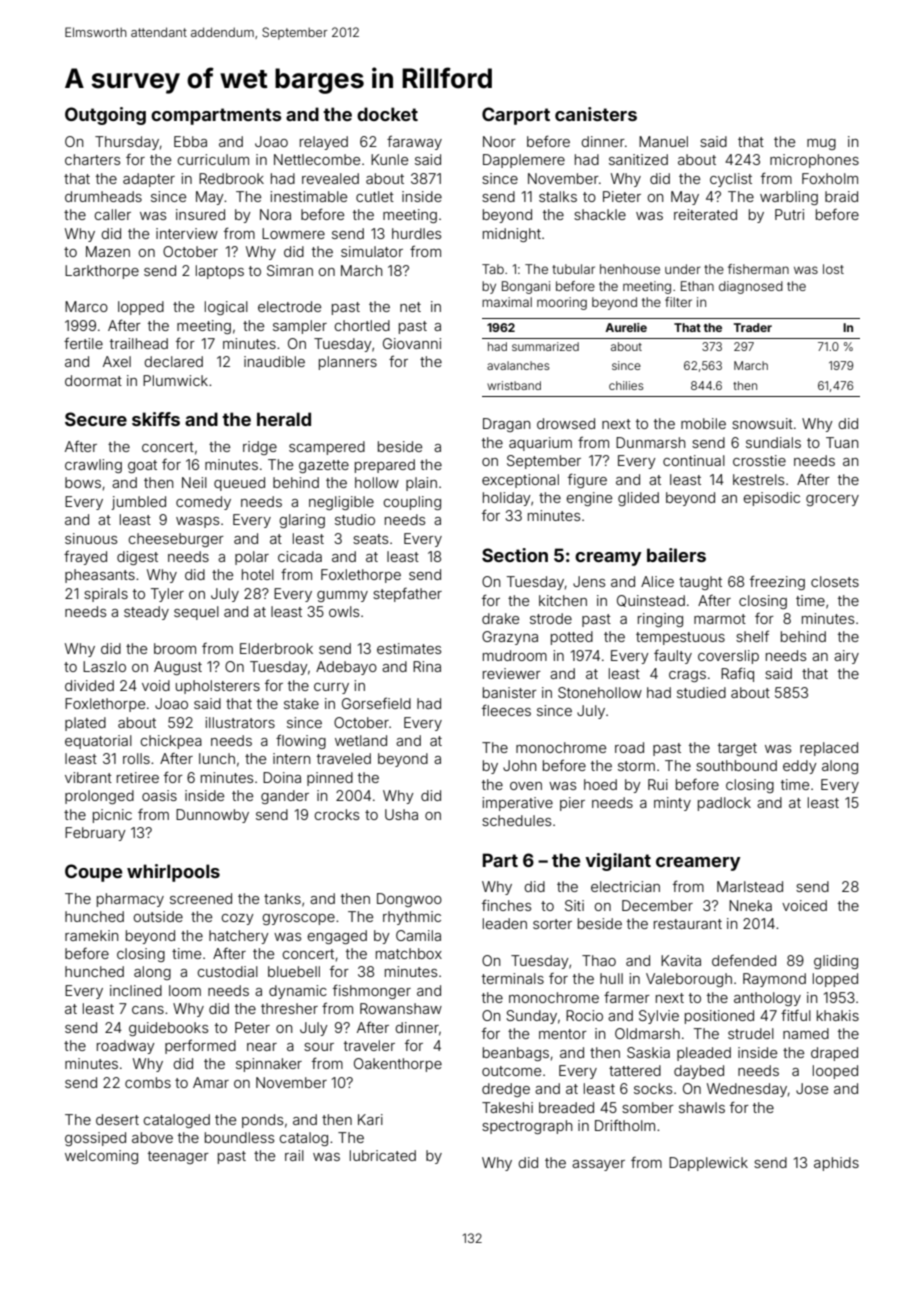 The height and width of the image is (1314, 924). Describe the element at coordinates (566, 423) in the image. I see `drowsed` at that location.
